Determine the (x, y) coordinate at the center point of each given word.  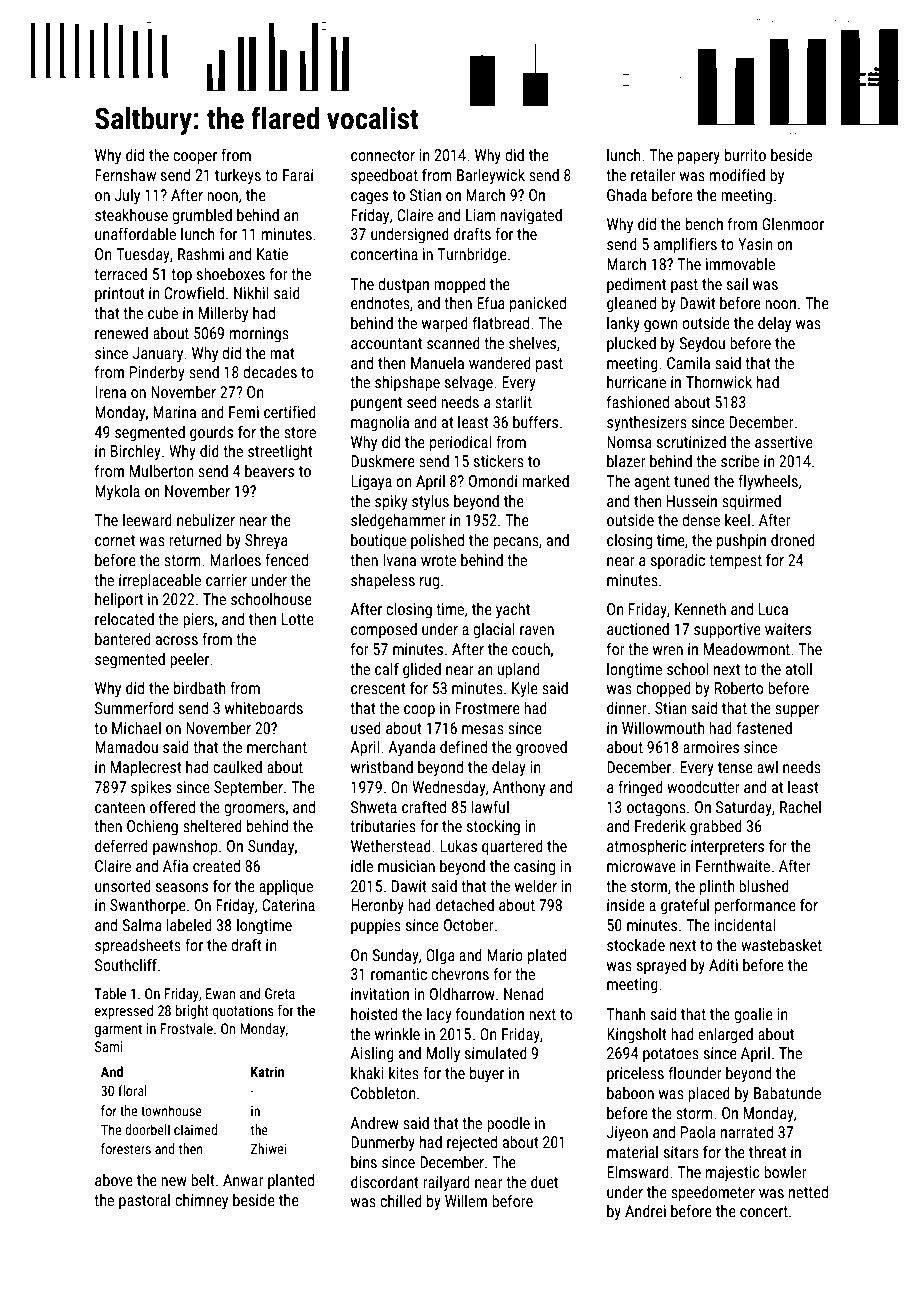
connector (383, 155)
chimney (201, 1201)
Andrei (645, 1211)
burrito (745, 155)
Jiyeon (627, 1134)
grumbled (202, 217)
